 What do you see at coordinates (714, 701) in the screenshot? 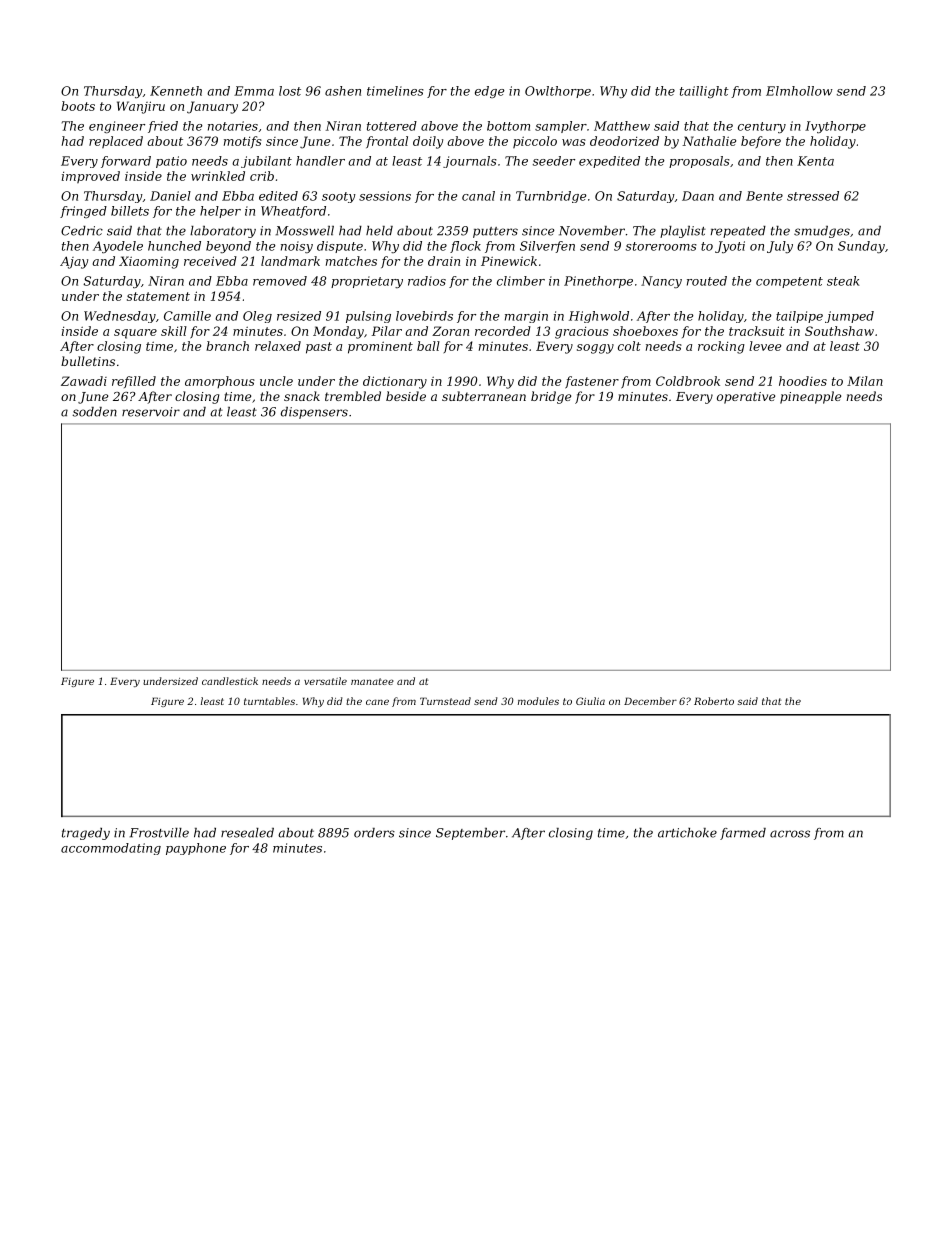
I see `Roberto` at bounding box center [714, 701].
